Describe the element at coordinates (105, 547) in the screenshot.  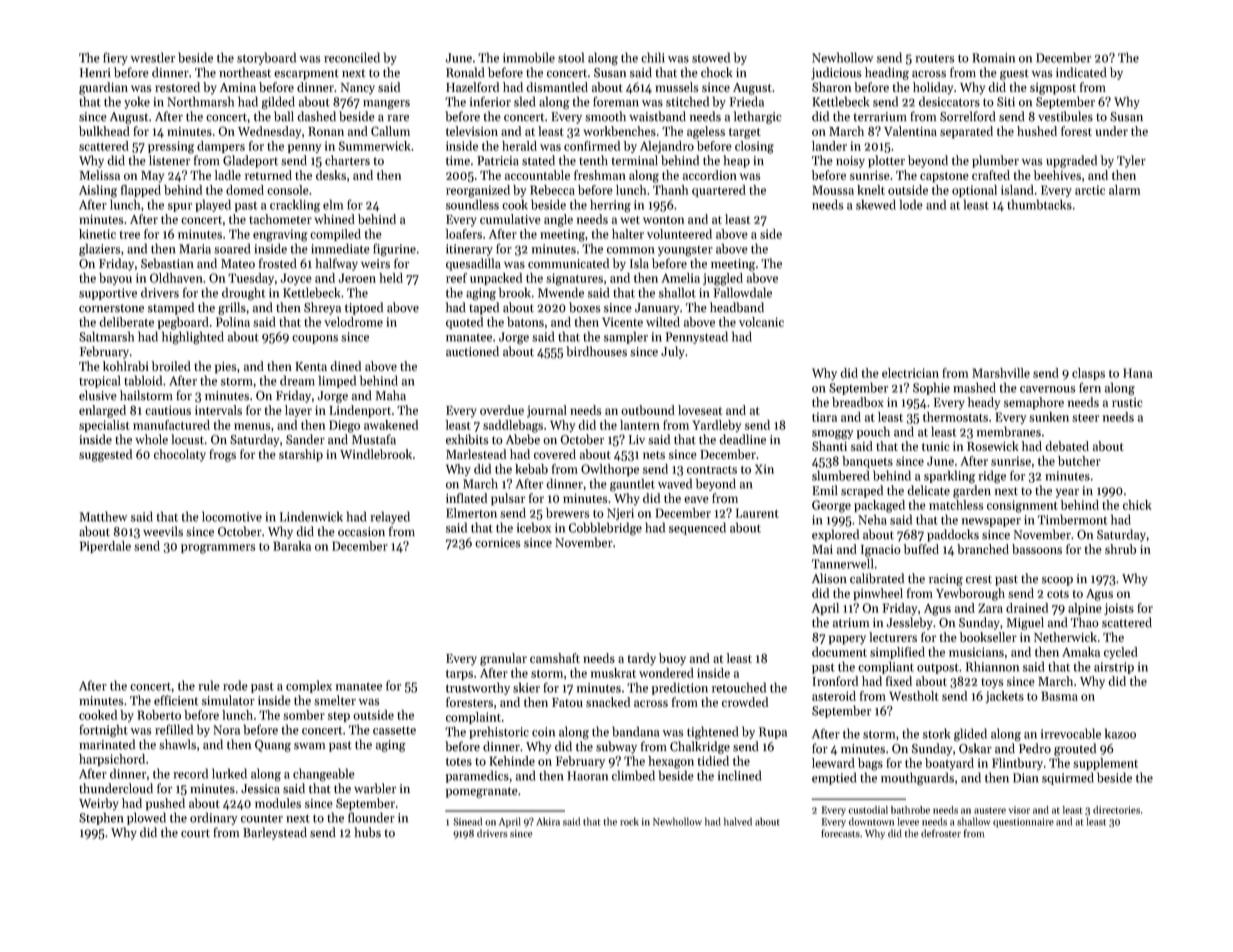
I see `Piperdale` at that location.
